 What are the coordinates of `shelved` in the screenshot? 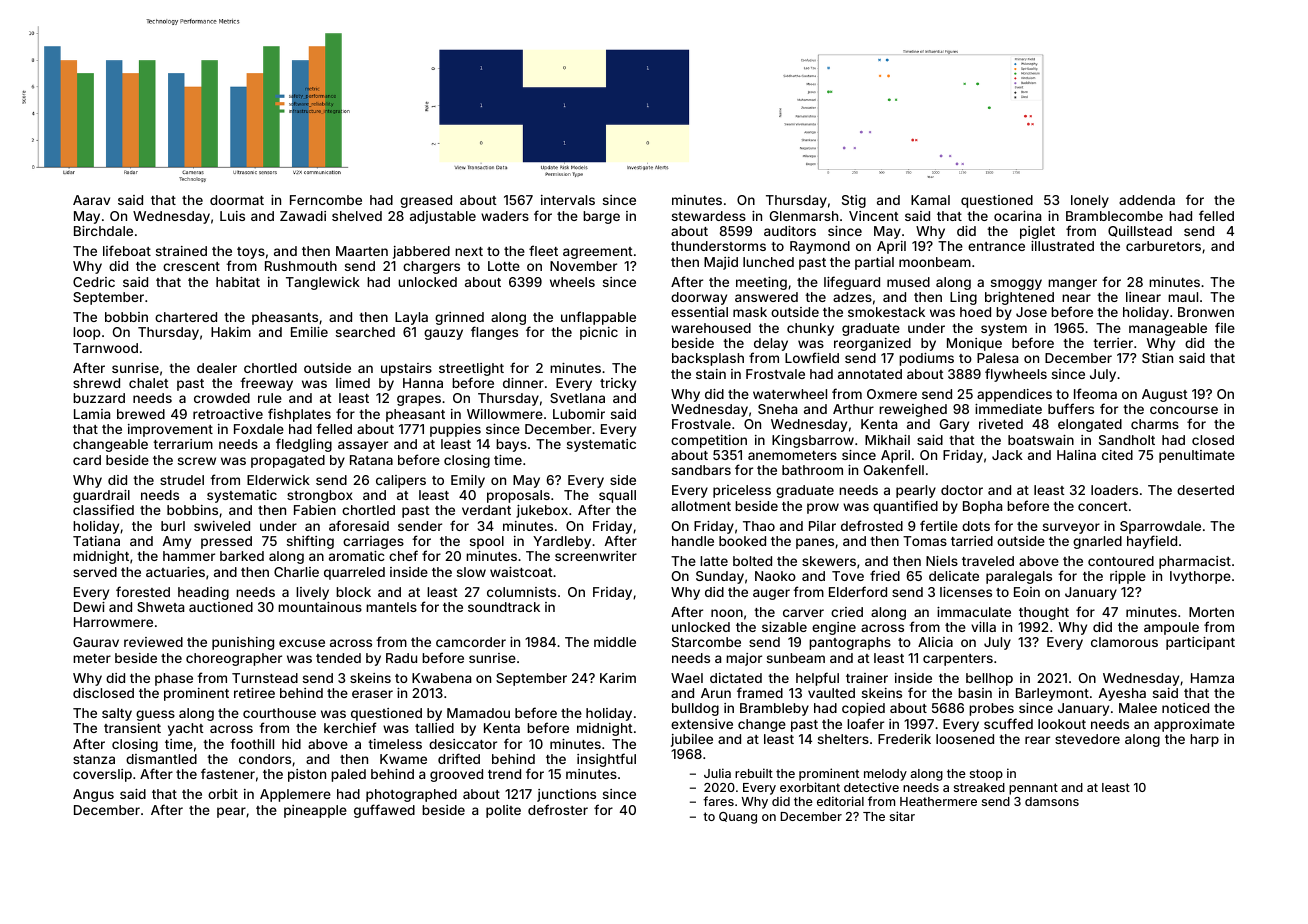 It's located at (357, 216).
